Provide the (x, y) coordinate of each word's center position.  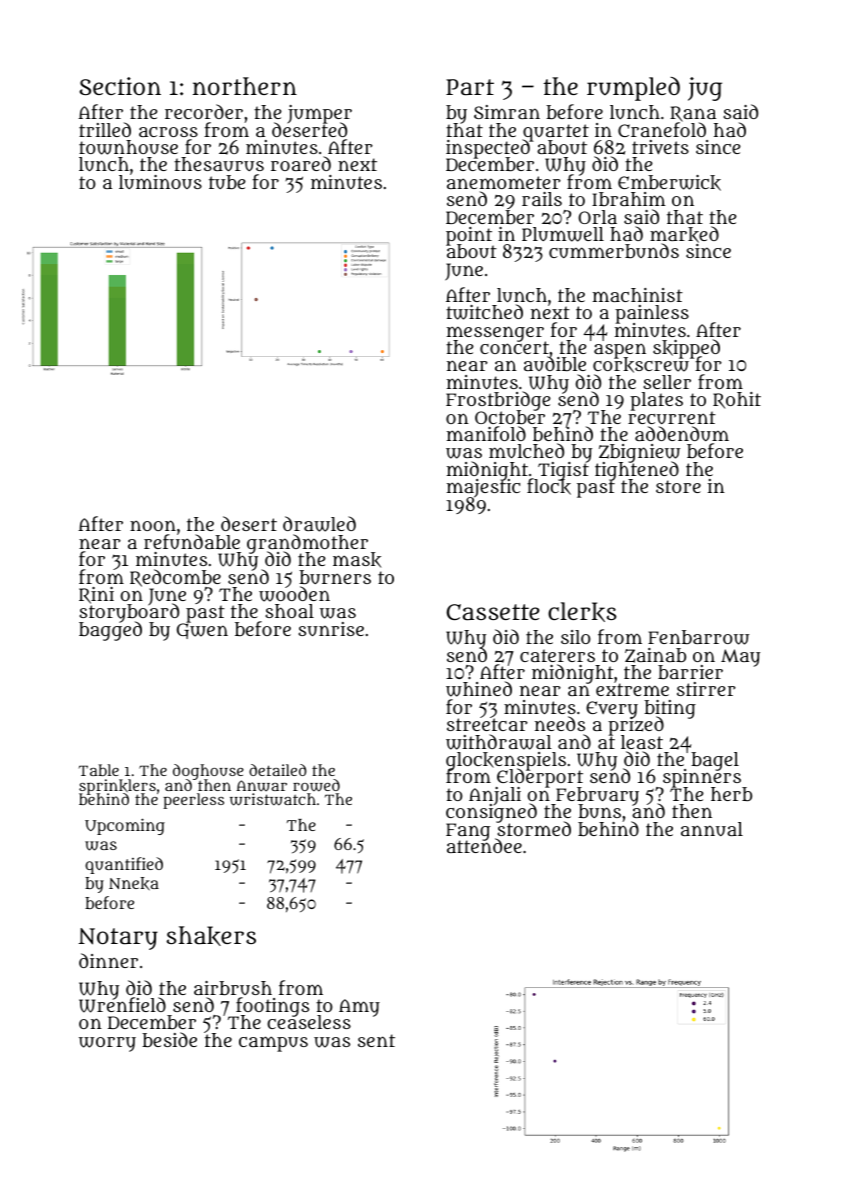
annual (712, 829)
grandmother (307, 543)
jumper (320, 114)
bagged (110, 632)
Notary (118, 939)
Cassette (493, 612)
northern (245, 86)
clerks (582, 612)
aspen (620, 351)
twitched (484, 312)
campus (273, 1044)
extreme (632, 690)
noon (153, 525)
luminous (160, 182)
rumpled (633, 89)
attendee (484, 846)
